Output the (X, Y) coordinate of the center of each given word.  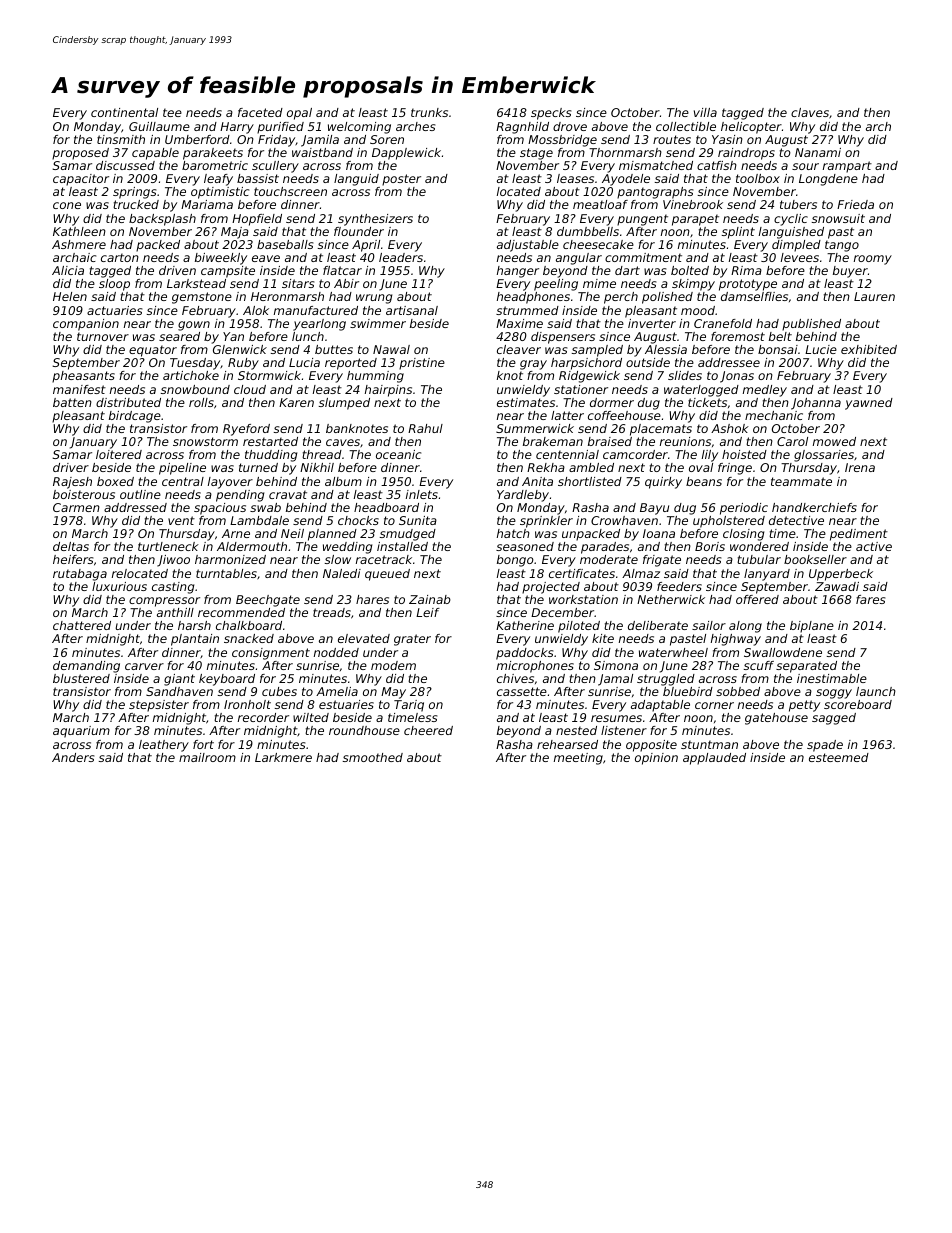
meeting (578, 759)
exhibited (869, 349)
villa (705, 112)
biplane (812, 627)
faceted (260, 112)
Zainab (430, 599)
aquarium (81, 732)
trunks (429, 112)
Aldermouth (252, 546)
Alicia (68, 270)
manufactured (316, 310)
